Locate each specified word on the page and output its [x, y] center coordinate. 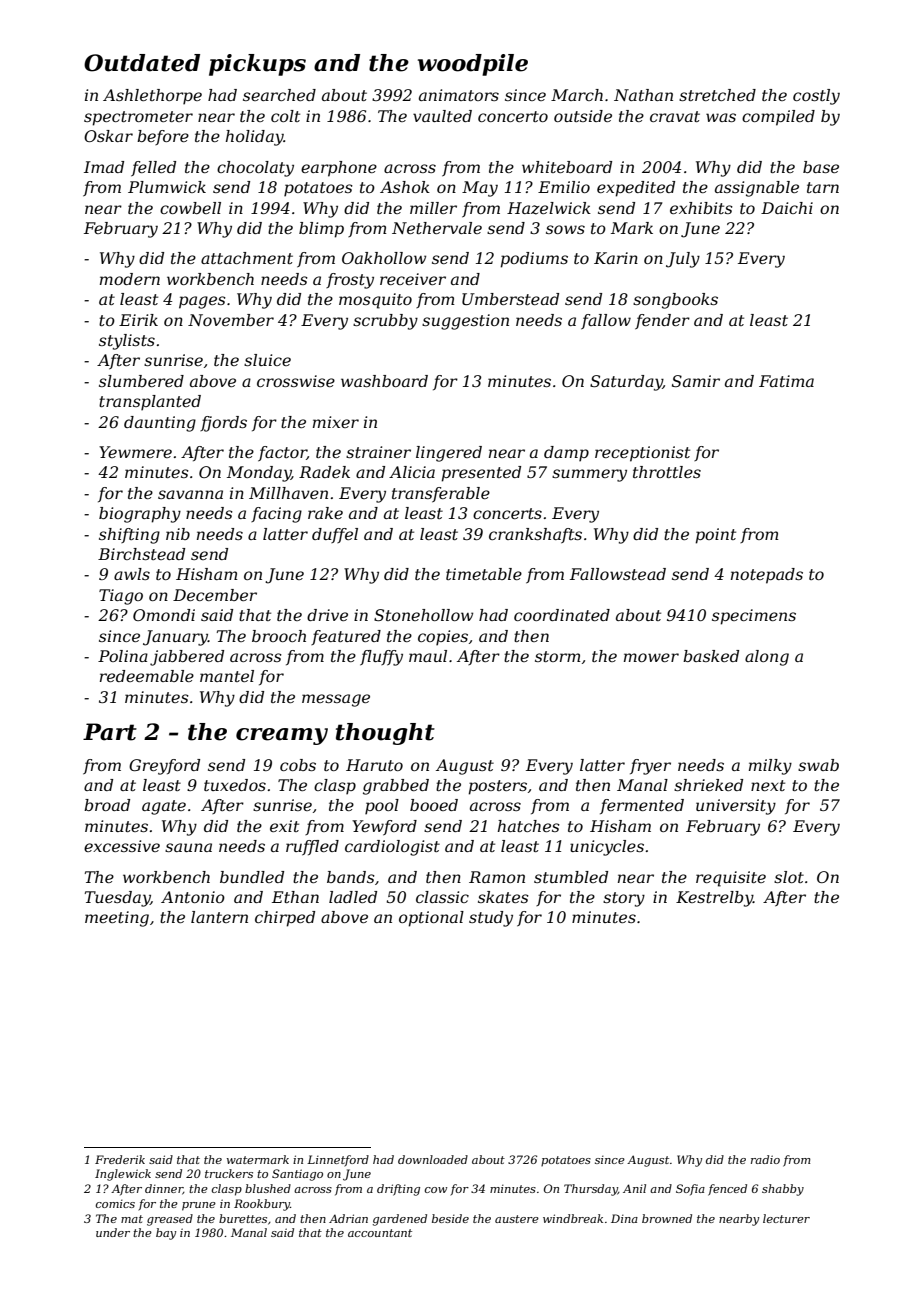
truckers [229, 1173]
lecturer [786, 1218]
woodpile [473, 65]
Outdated [142, 63]
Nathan [643, 95]
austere [517, 1219]
